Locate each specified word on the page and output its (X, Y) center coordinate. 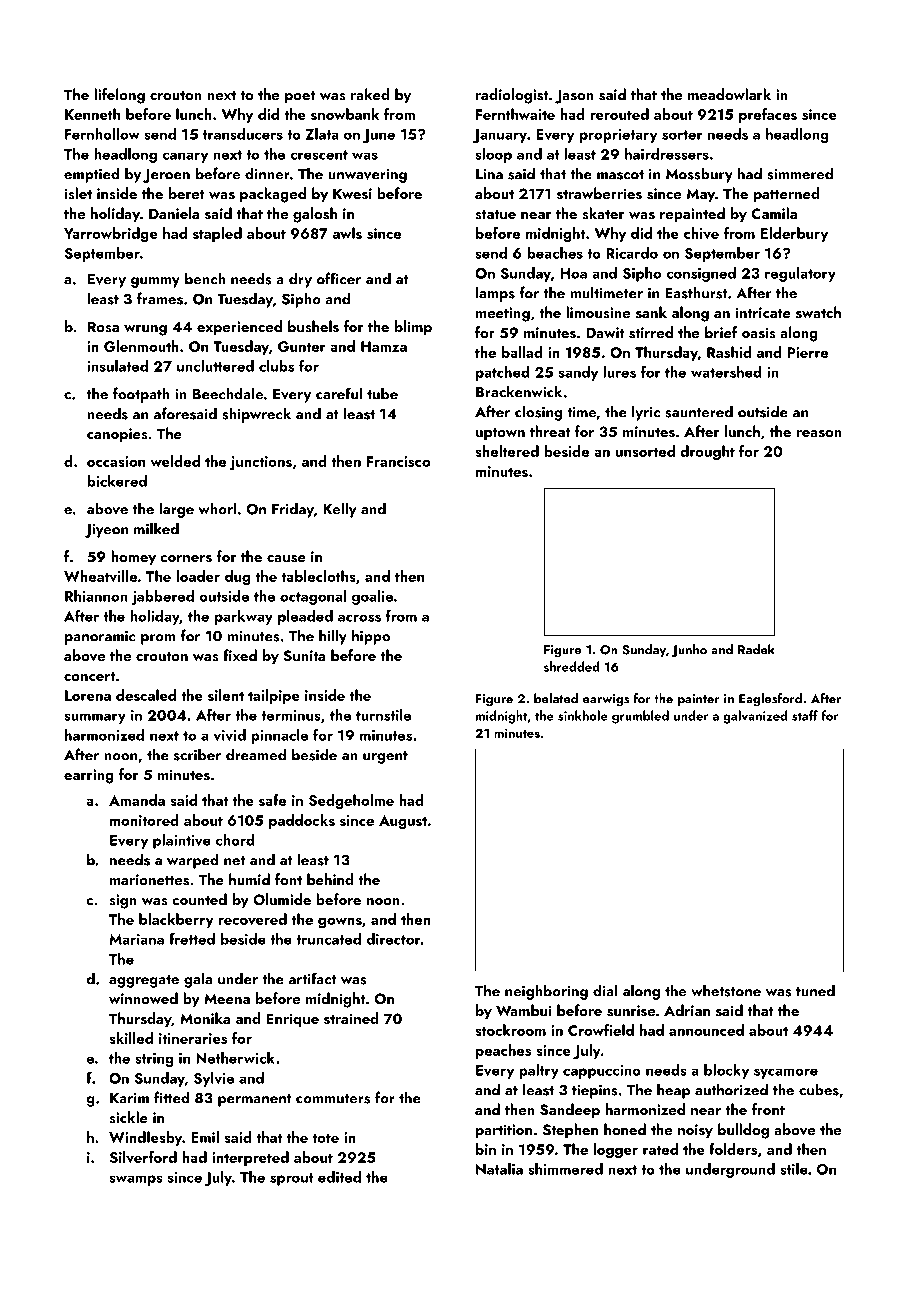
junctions (261, 463)
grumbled (640, 717)
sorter (682, 135)
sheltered (507, 451)
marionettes (149, 880)
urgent (385, 757)
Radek (756, 649)
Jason (574, 96)
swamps (136, 1180)
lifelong (119, 96)
